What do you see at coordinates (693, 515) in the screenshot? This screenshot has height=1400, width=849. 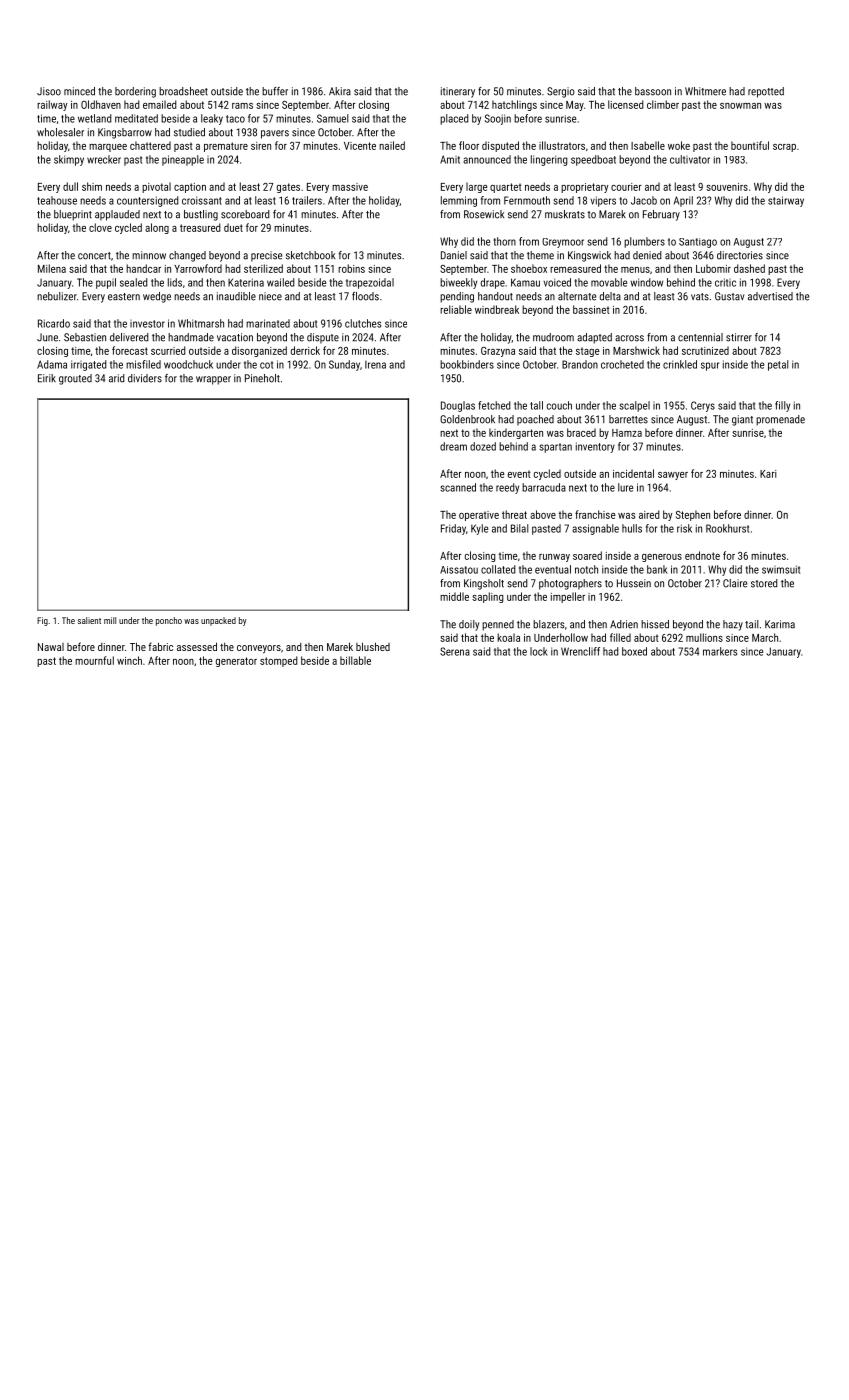 I see `Stephen` at bounding box center [693, 515].
